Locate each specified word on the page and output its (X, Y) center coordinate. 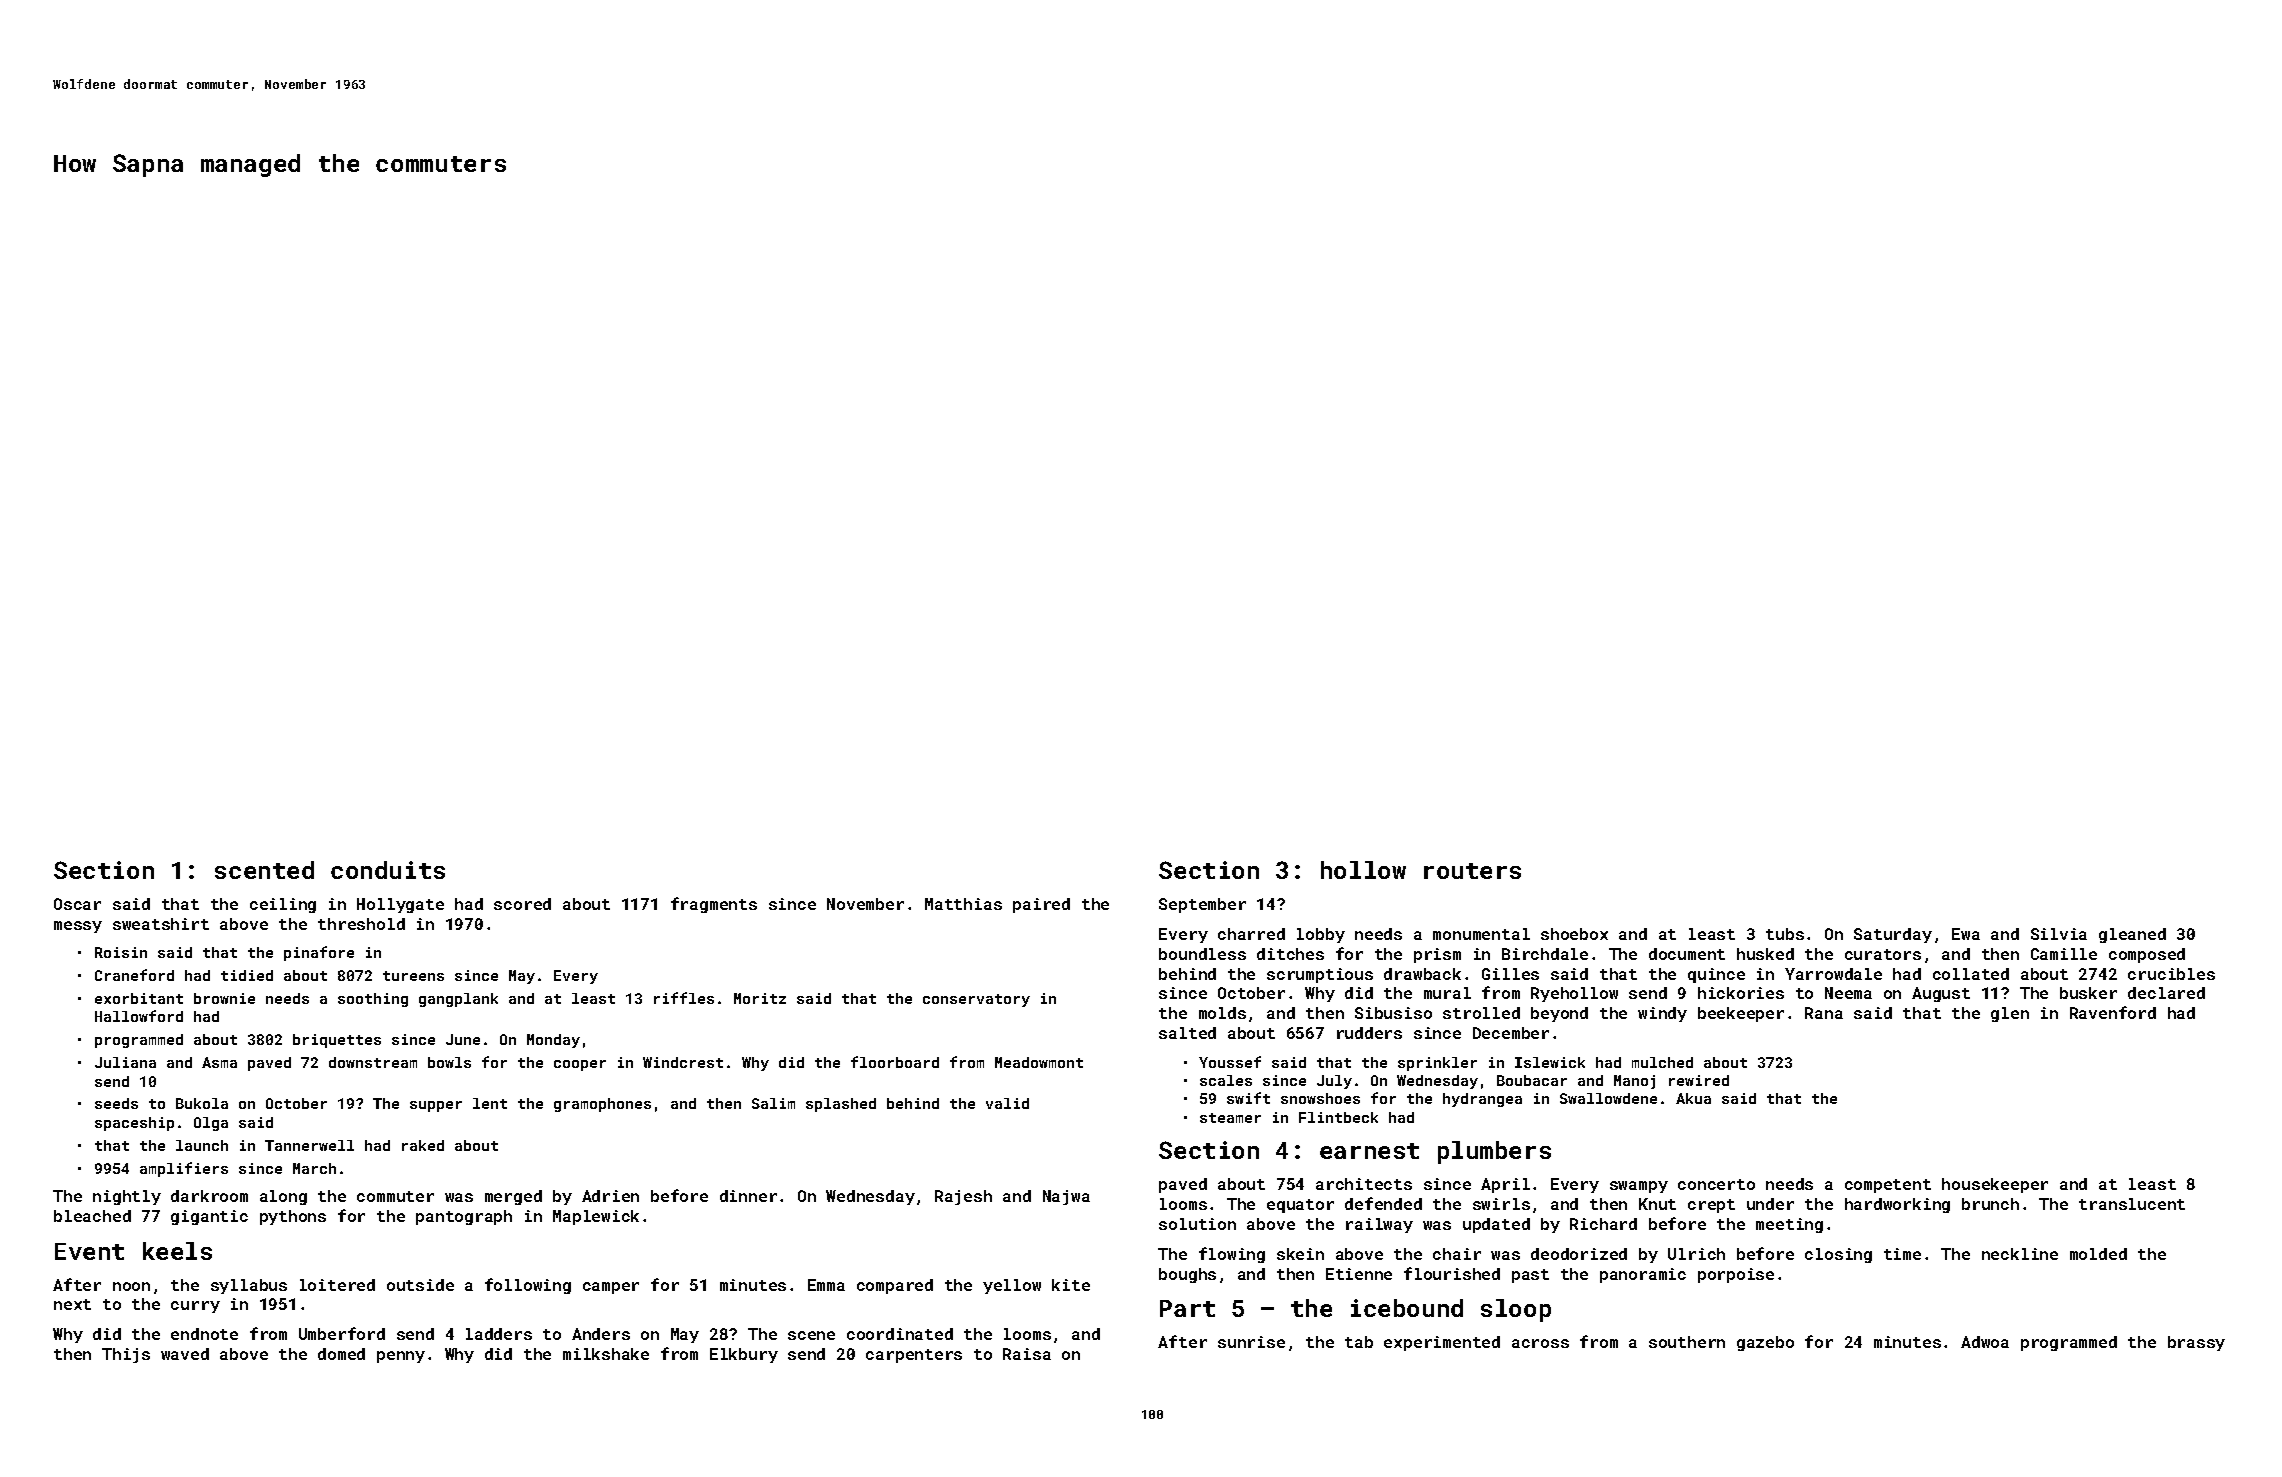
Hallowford (139, 1016)
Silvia (2059, 934)
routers (1472, 871)
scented (264, 870)
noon (131, 1286)
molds (1222, 1013)
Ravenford (2113, 1012)
